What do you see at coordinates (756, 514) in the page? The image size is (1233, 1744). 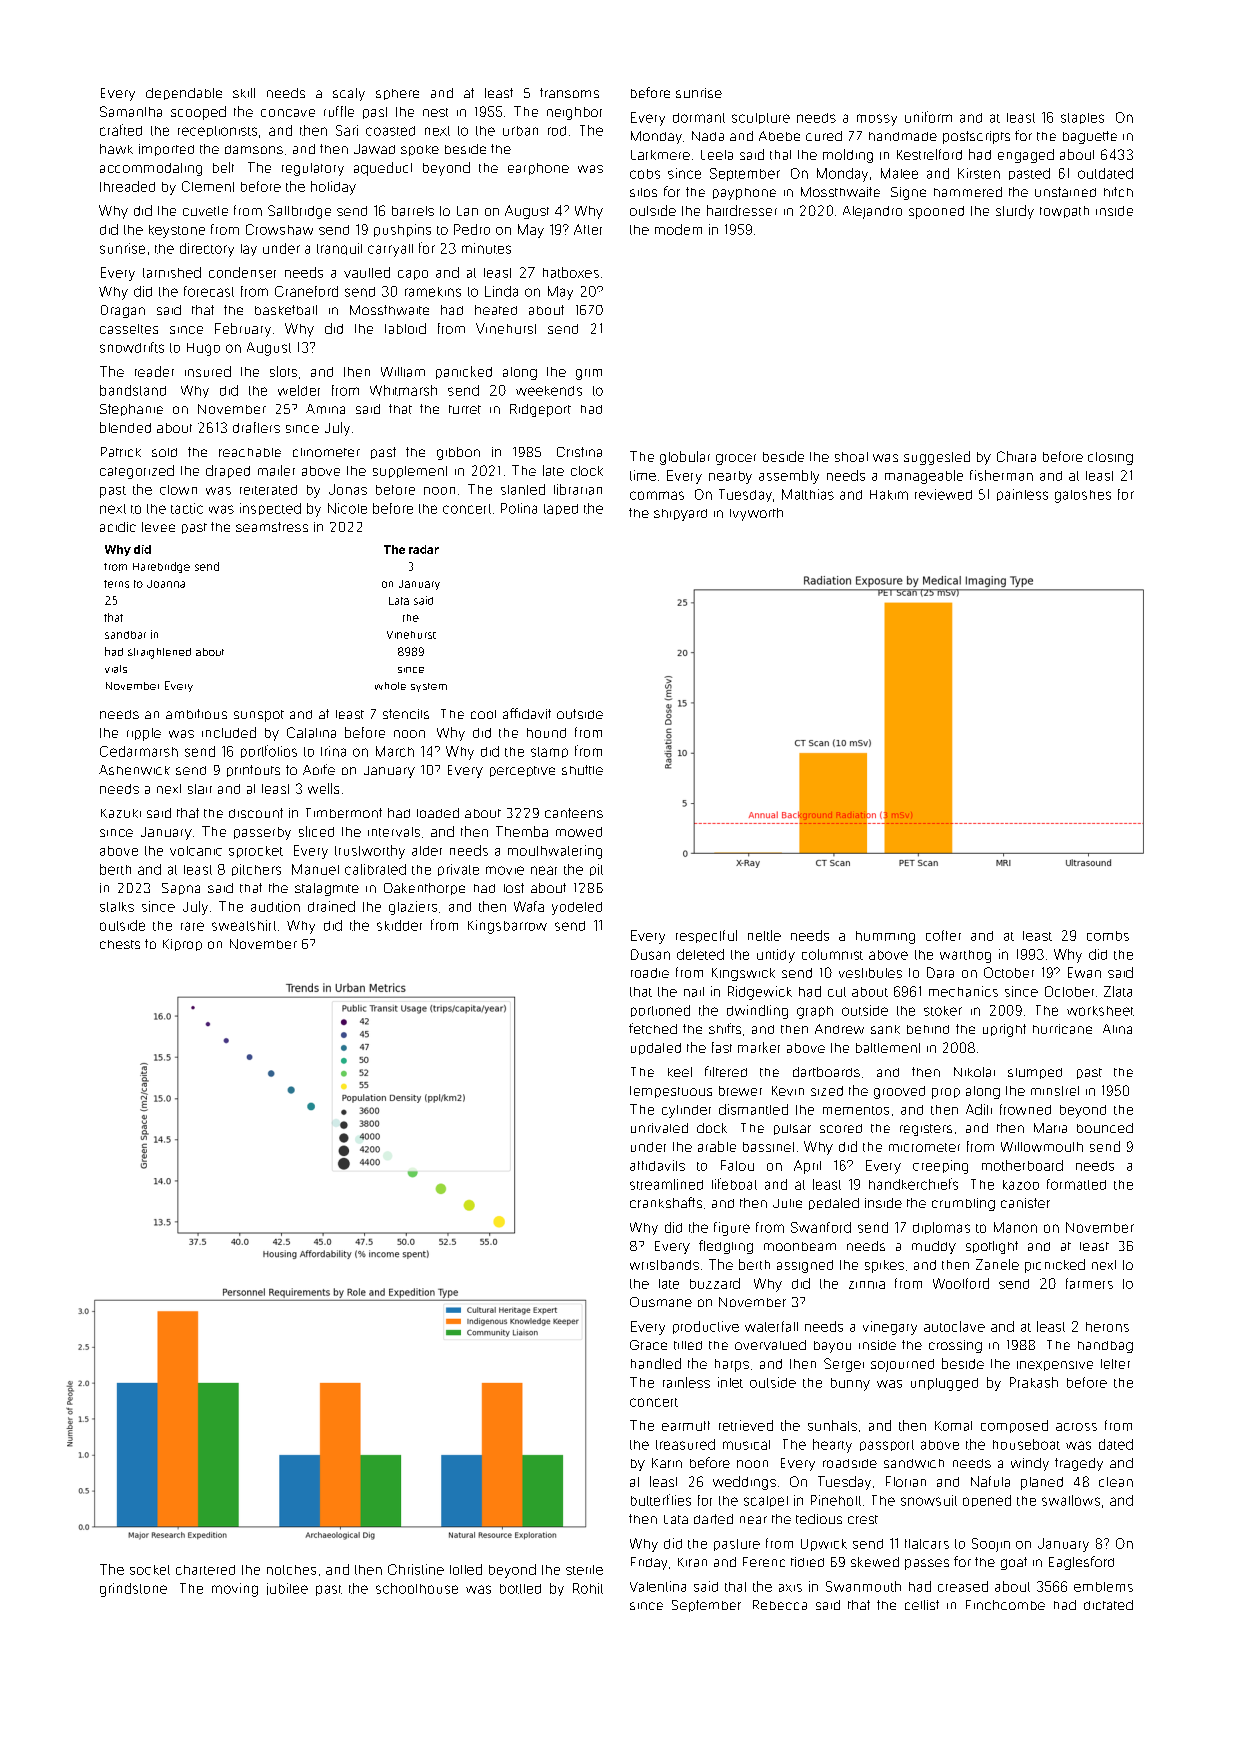 I see `Ivyworth` at bounding box center [756, 514].
